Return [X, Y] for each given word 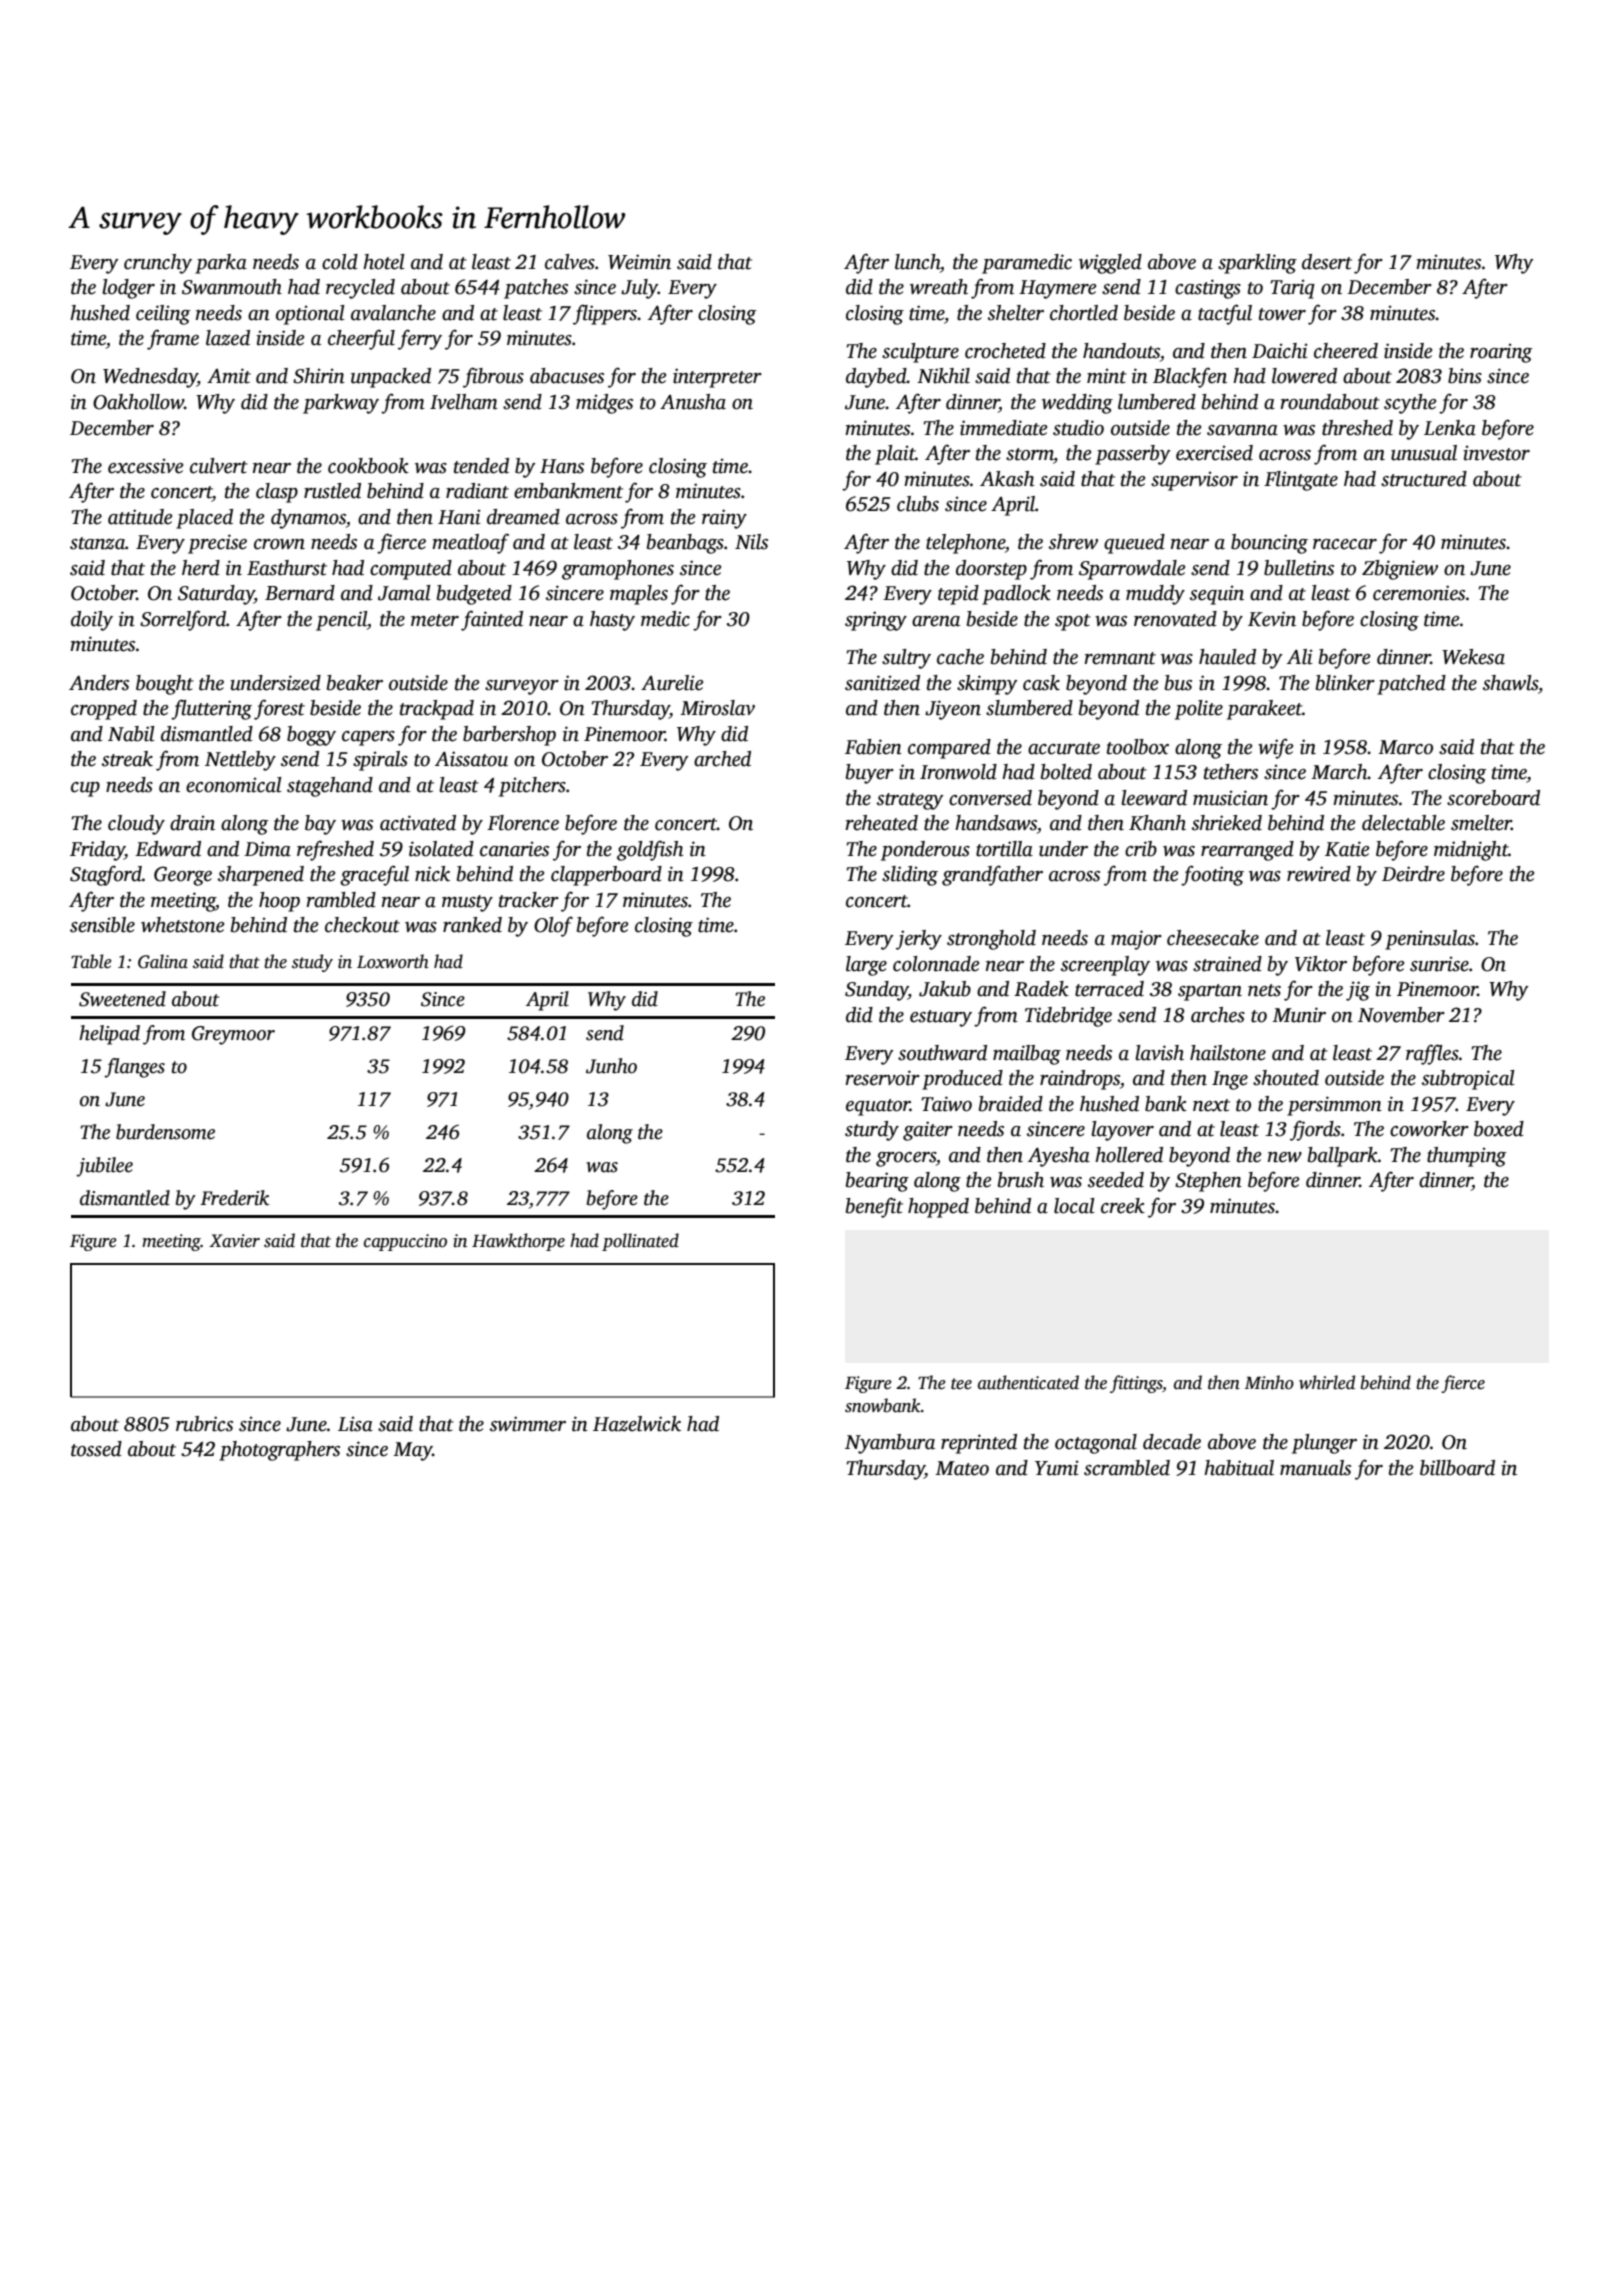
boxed [1499, 1129]
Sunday [876, 991]
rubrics [204, 1424]
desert [1327, 262]
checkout [362, 925]
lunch [917, 262]
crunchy [158, 264]
